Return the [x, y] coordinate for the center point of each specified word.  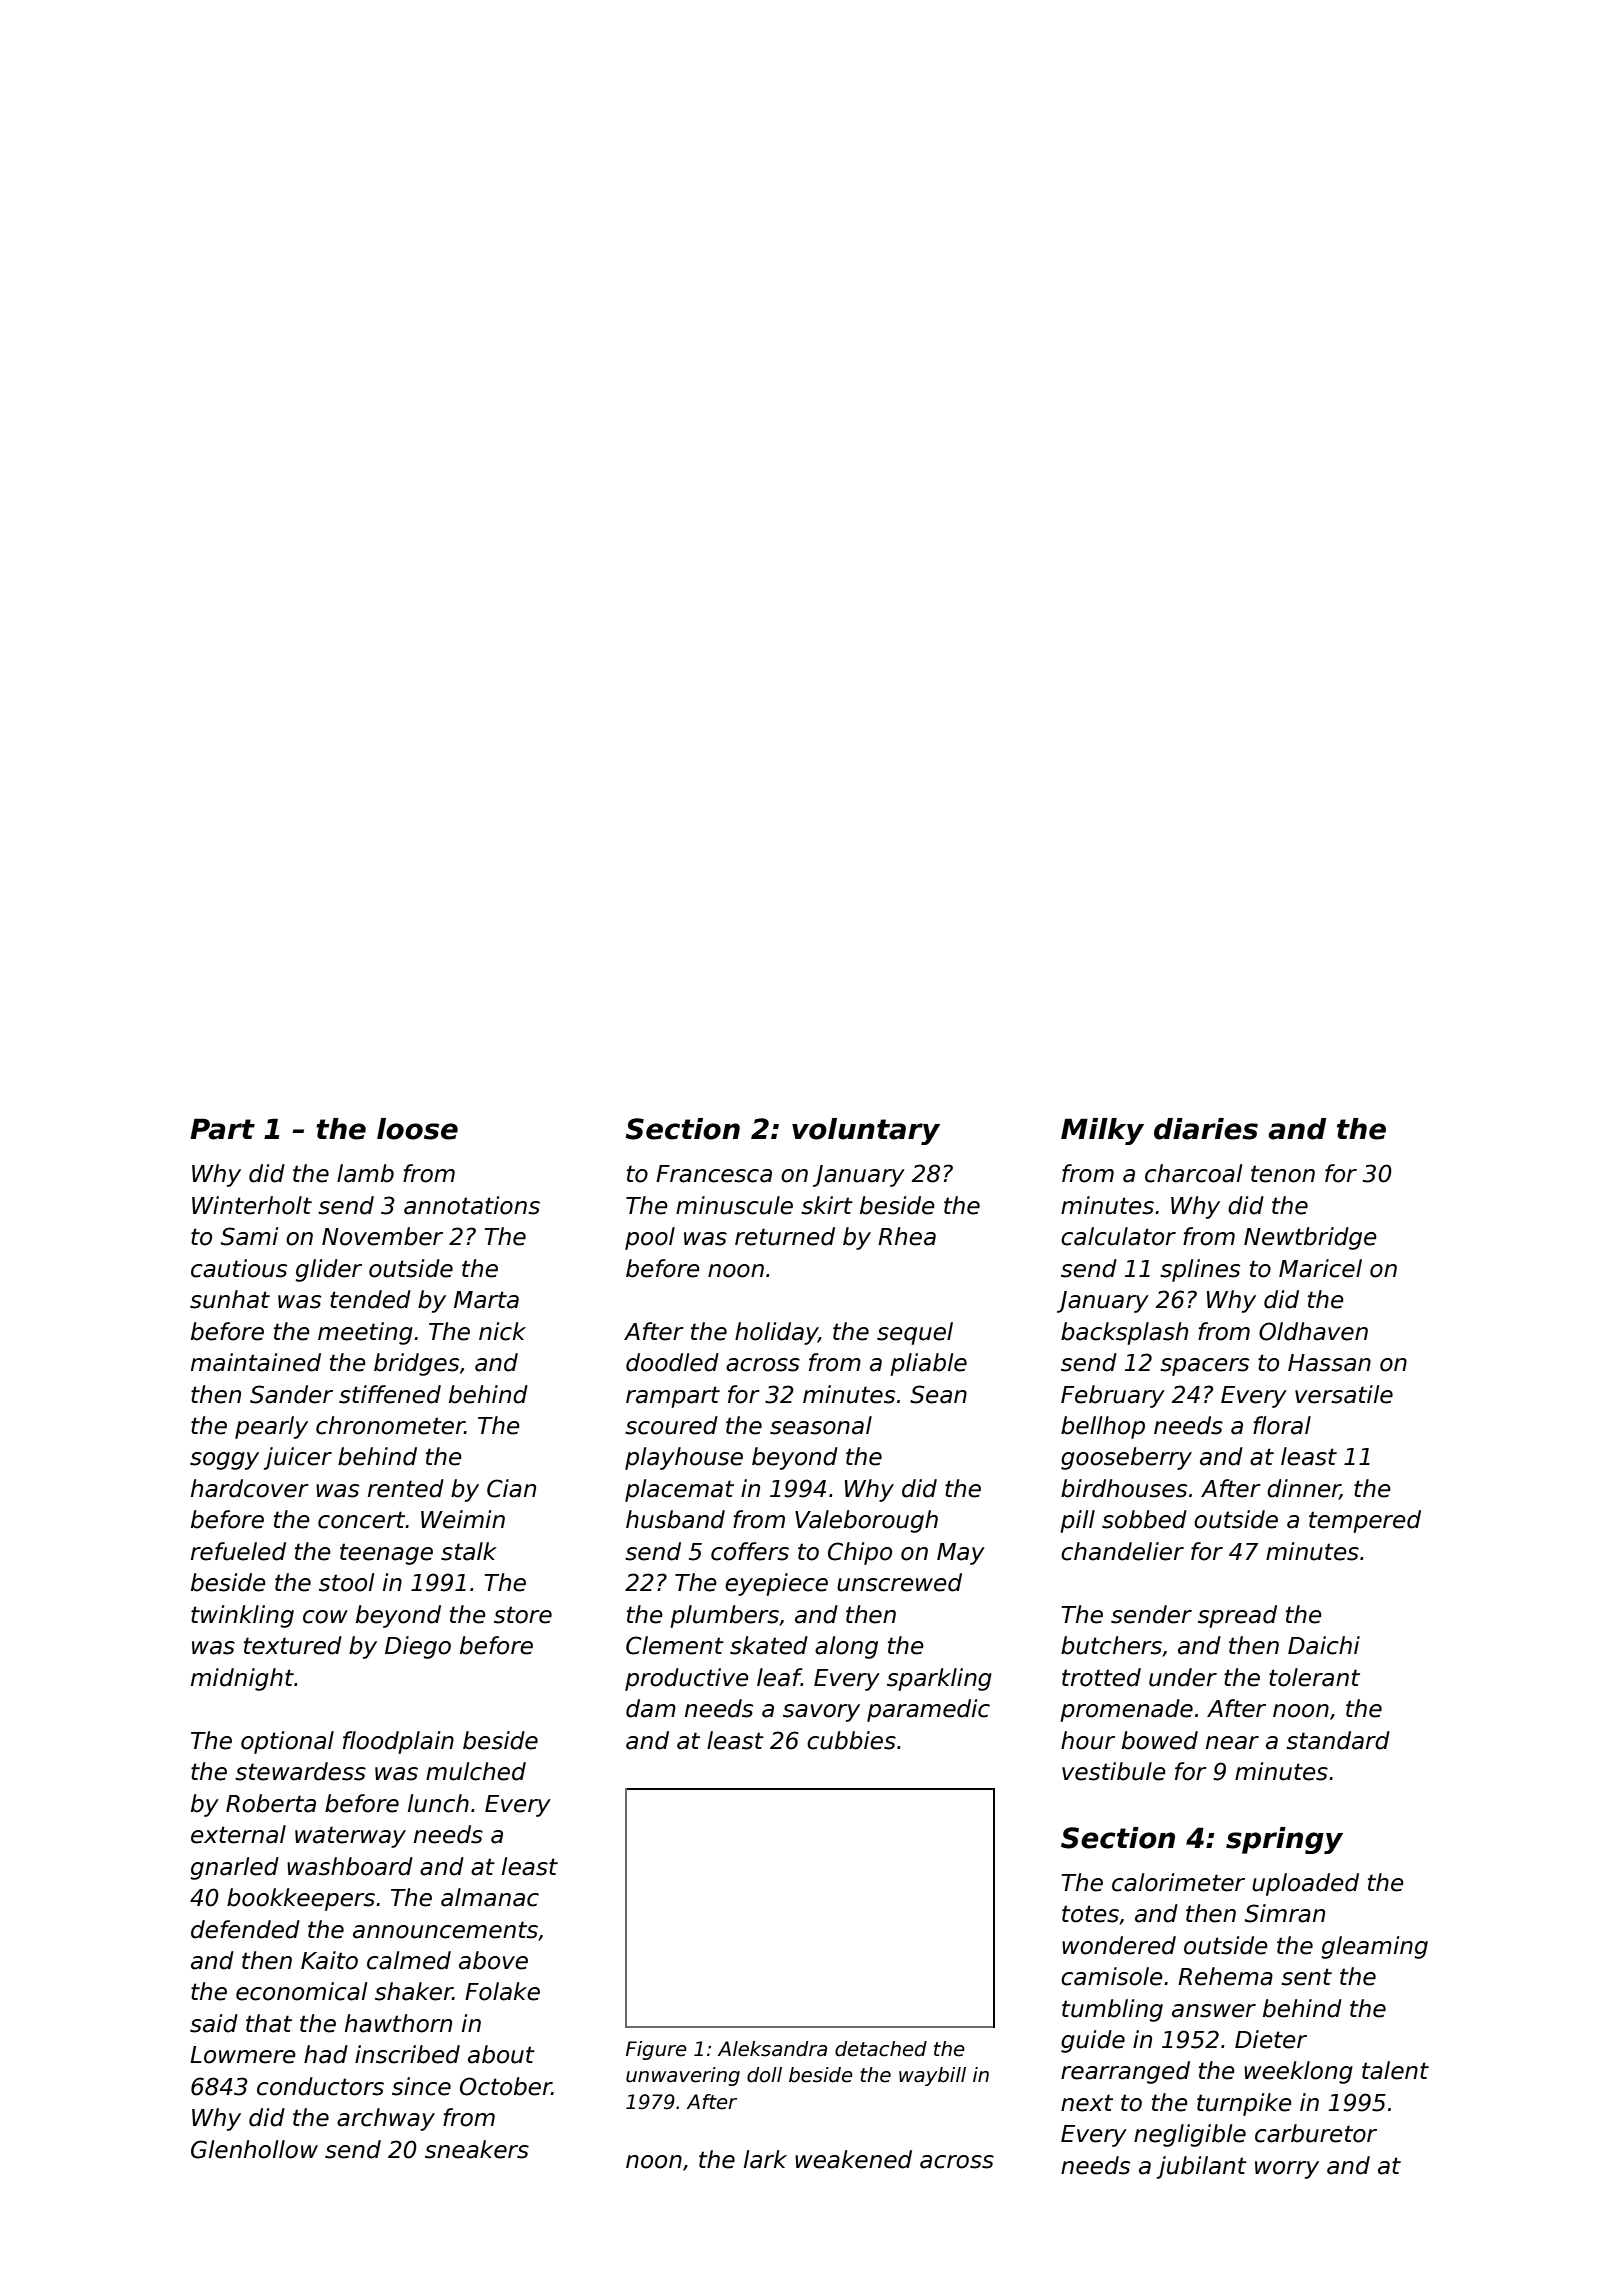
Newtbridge [1310, 1238]
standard [1338, 1740]
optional [287, 1742]
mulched [476, 1771]
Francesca [714, 1174]
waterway [350, 1837]
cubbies [851, 1740]
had [326, 2054]
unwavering [683, 2076]
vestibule [1114, 1771]
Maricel [1320, 1268]
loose [417, 1129]
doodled [672, 1362]
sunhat [230, 1299]
